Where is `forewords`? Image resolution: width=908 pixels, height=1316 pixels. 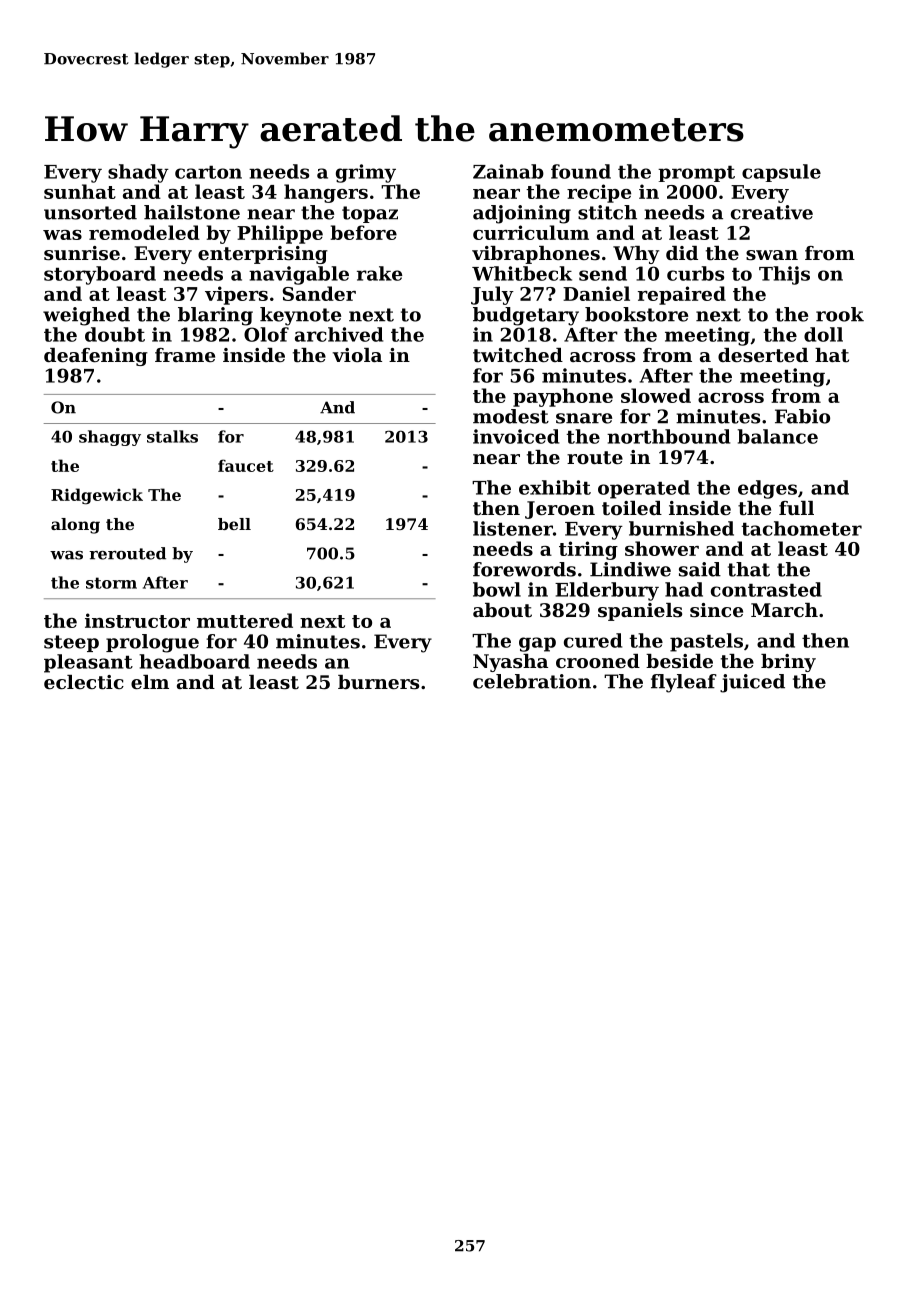
forewords is located at coordinates (524, 569).
